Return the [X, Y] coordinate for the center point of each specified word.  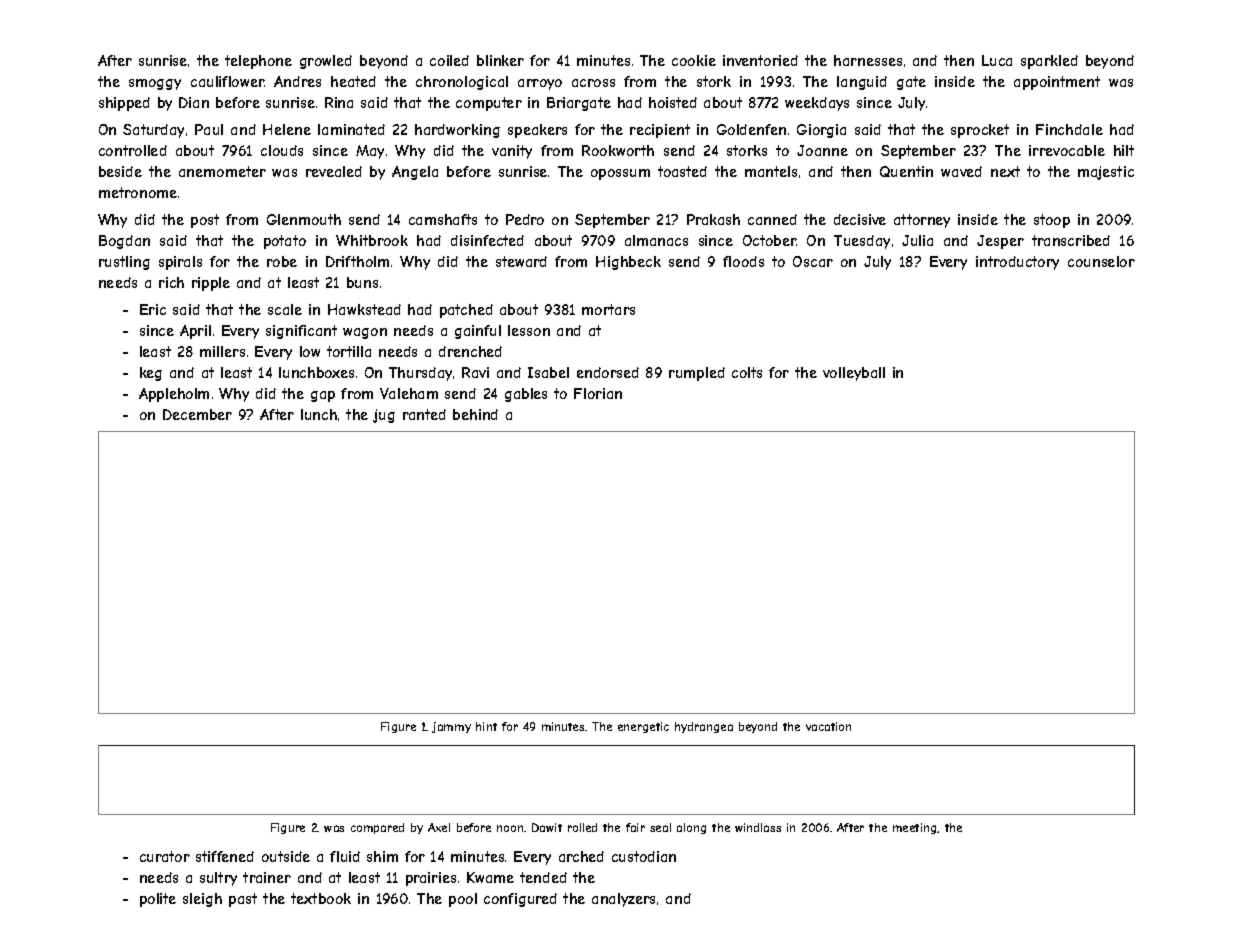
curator [165, 856]
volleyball [854, 374]
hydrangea [704, 727]
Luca [997, 60]
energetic [643, 727]
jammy [451, 727]
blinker [500, 60]
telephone [258, 62]
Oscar [813, 261]
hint [486, 726]
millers [222, 351]
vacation [828, 726]
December [197, 414]
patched [466, 311]
